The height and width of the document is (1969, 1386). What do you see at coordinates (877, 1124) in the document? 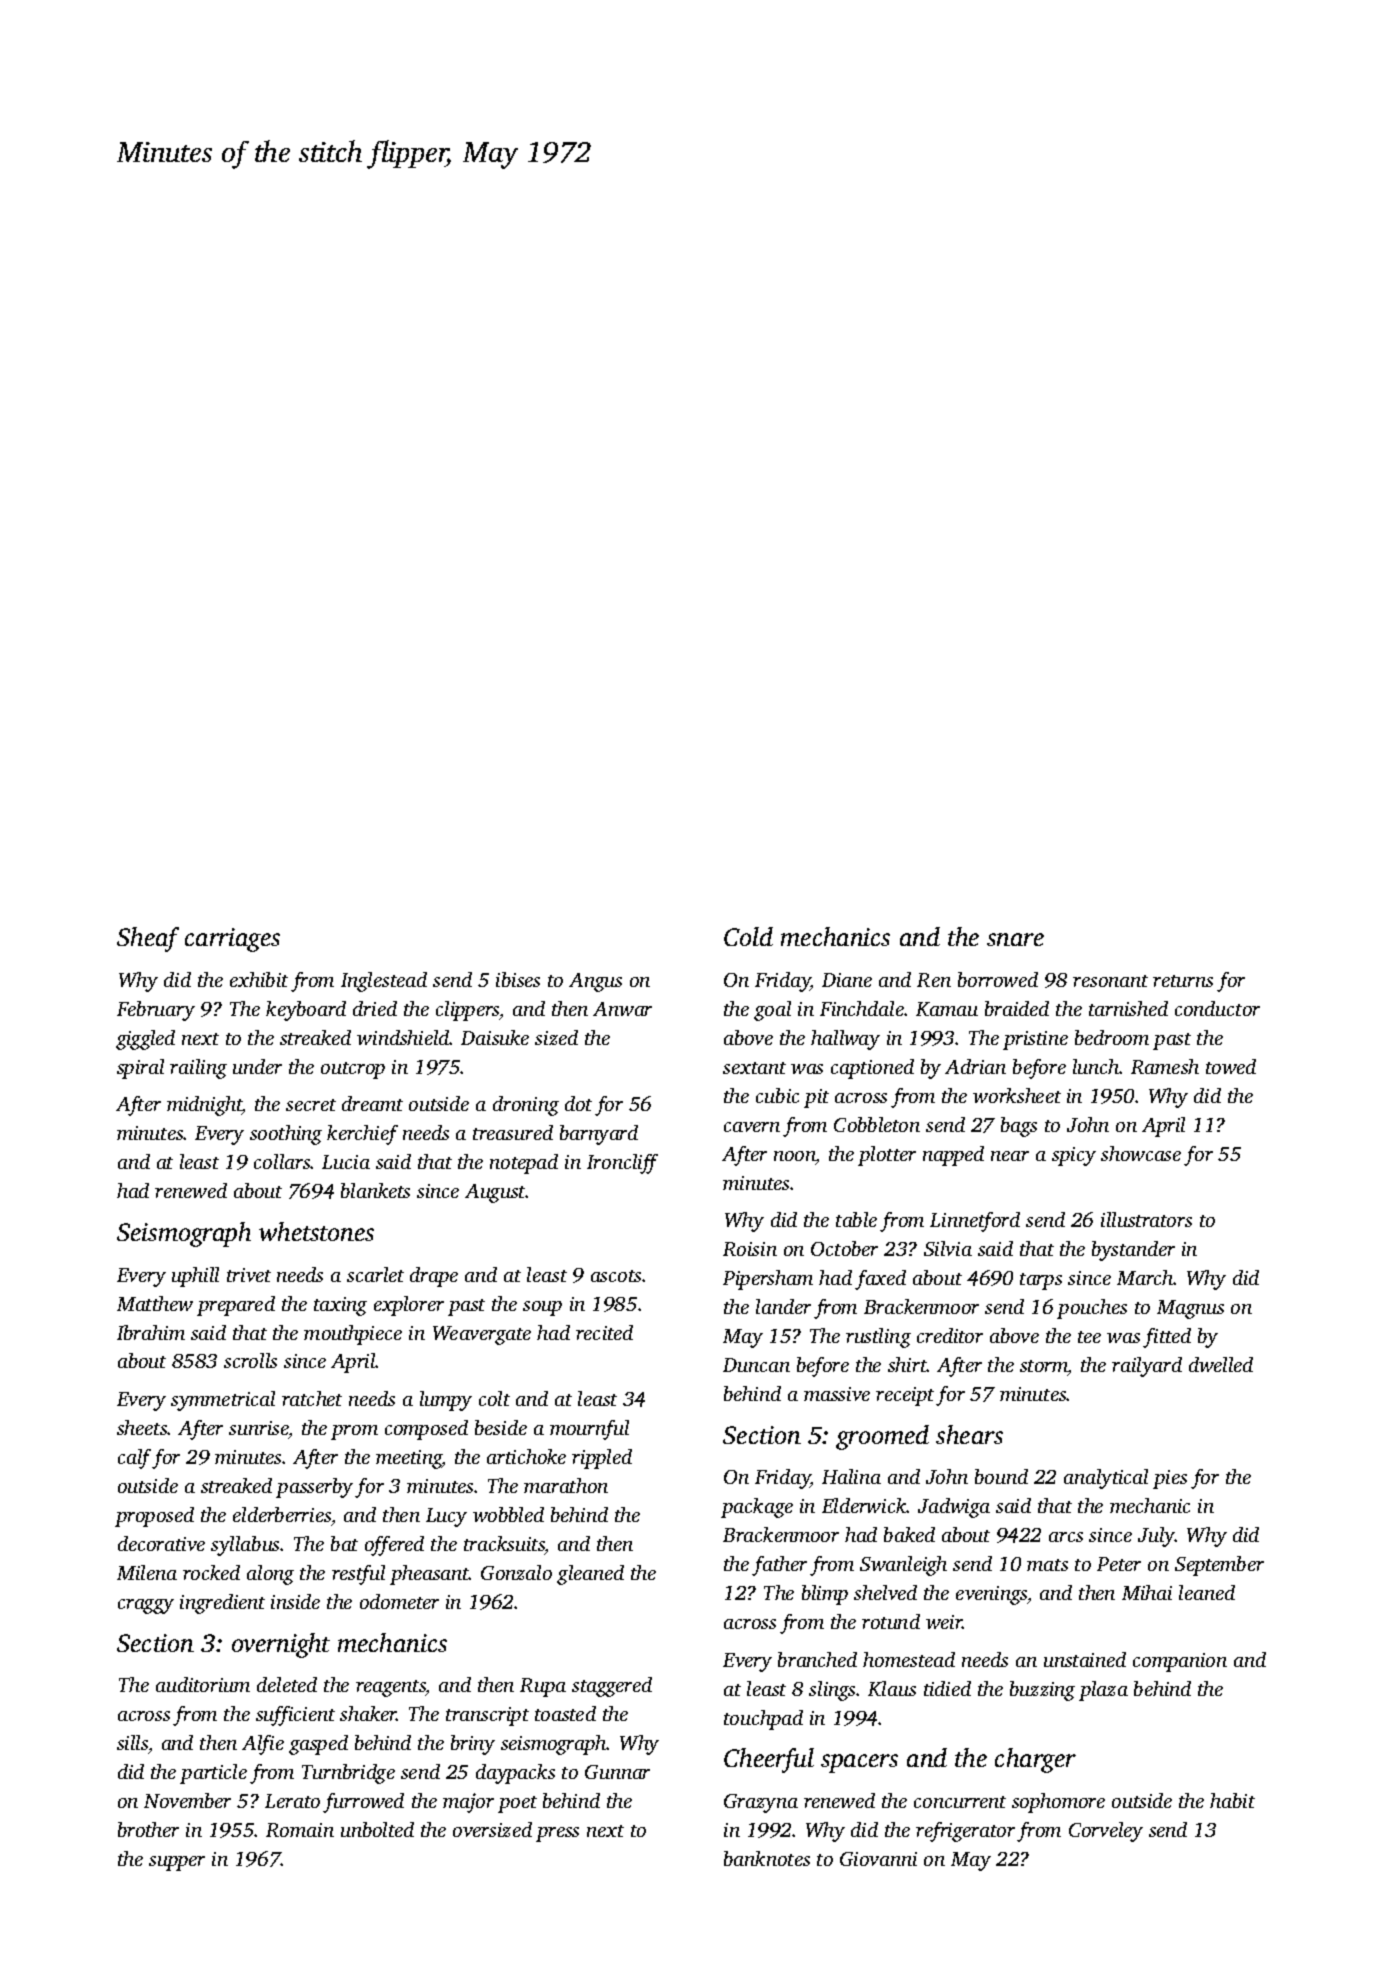
I see `Cobbleton` at bounding box center [877, 1124].
